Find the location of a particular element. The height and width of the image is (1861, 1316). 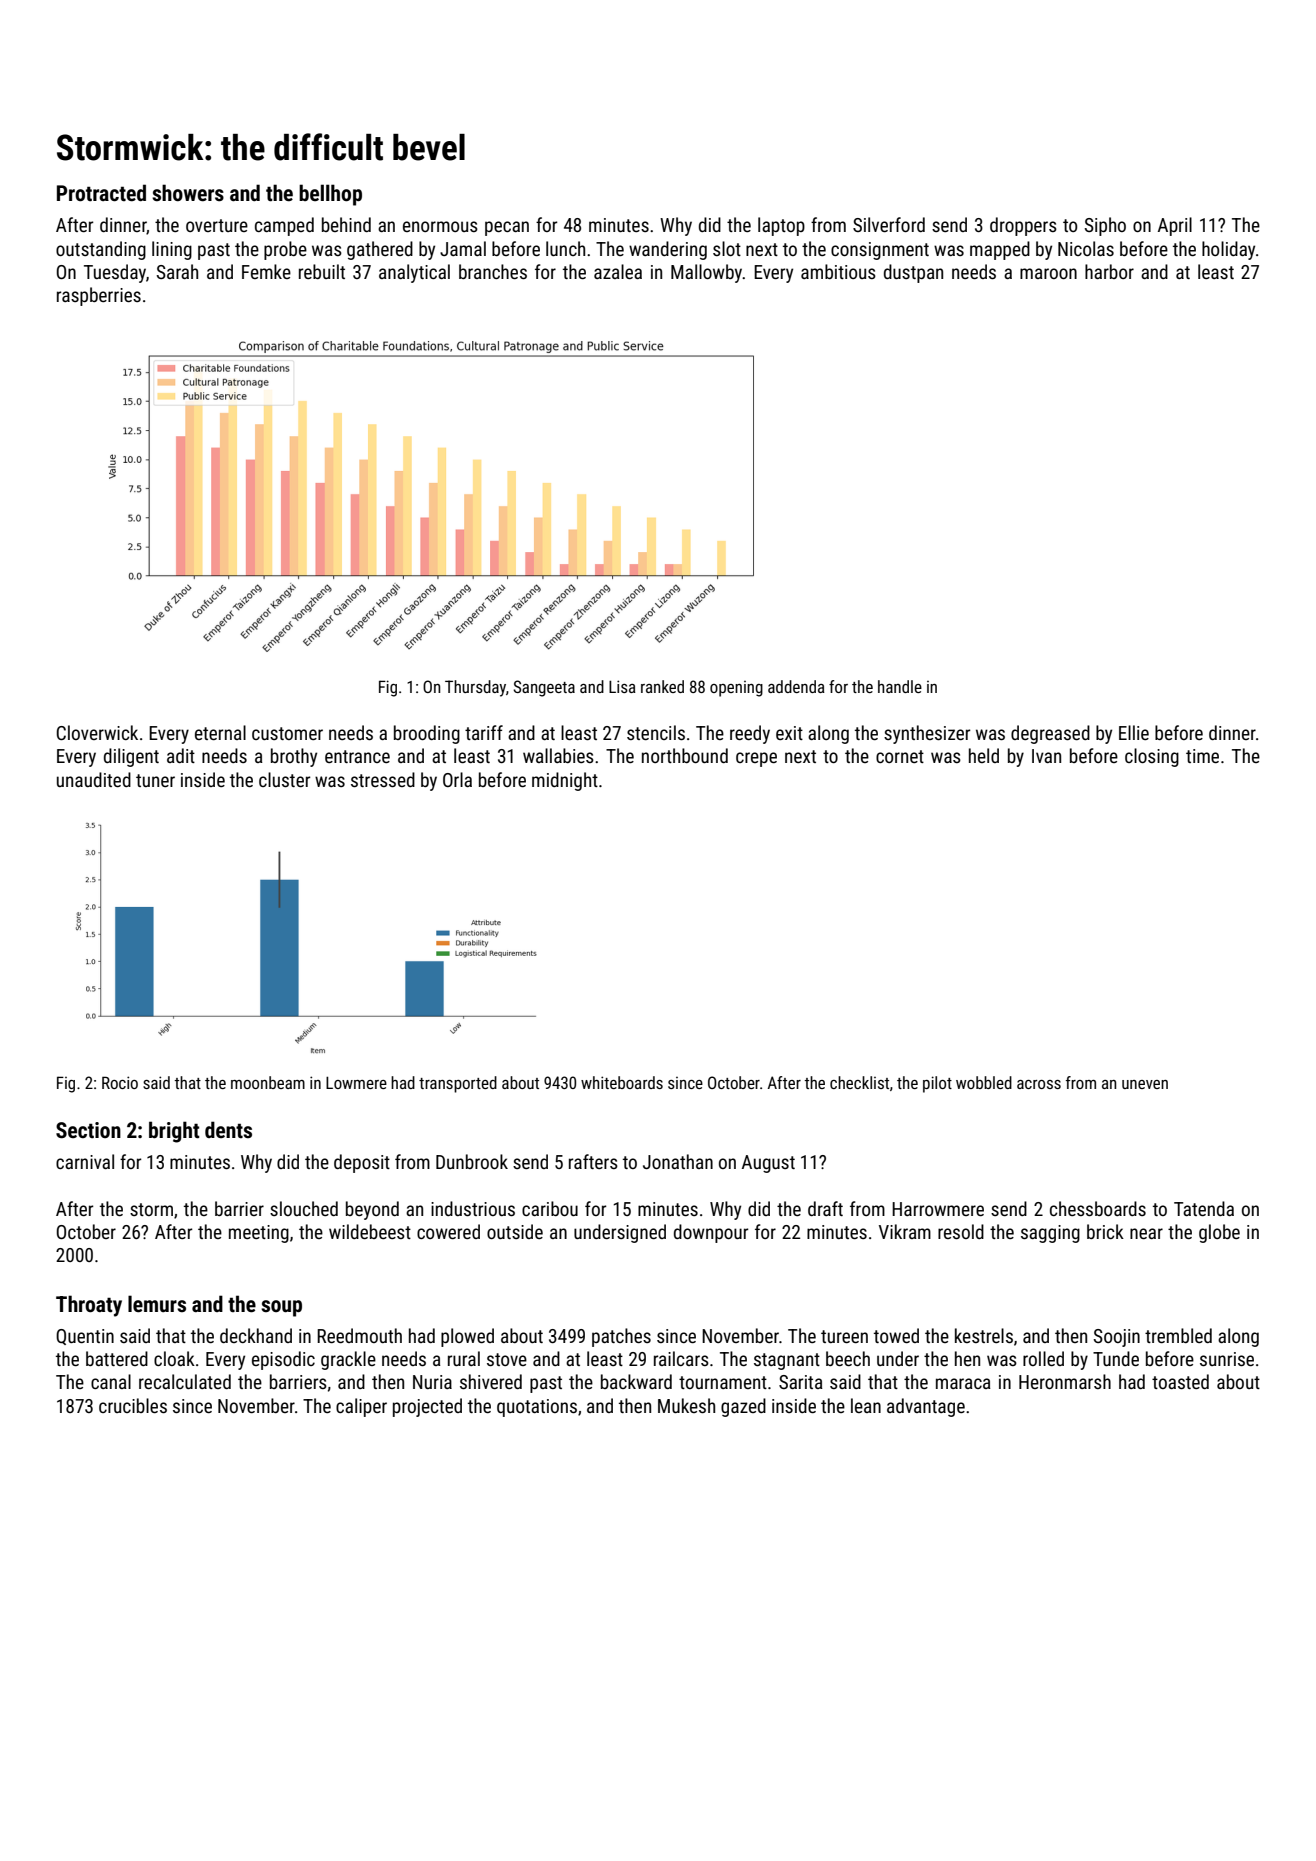

advantage is located at coordinates (926, 1407).
